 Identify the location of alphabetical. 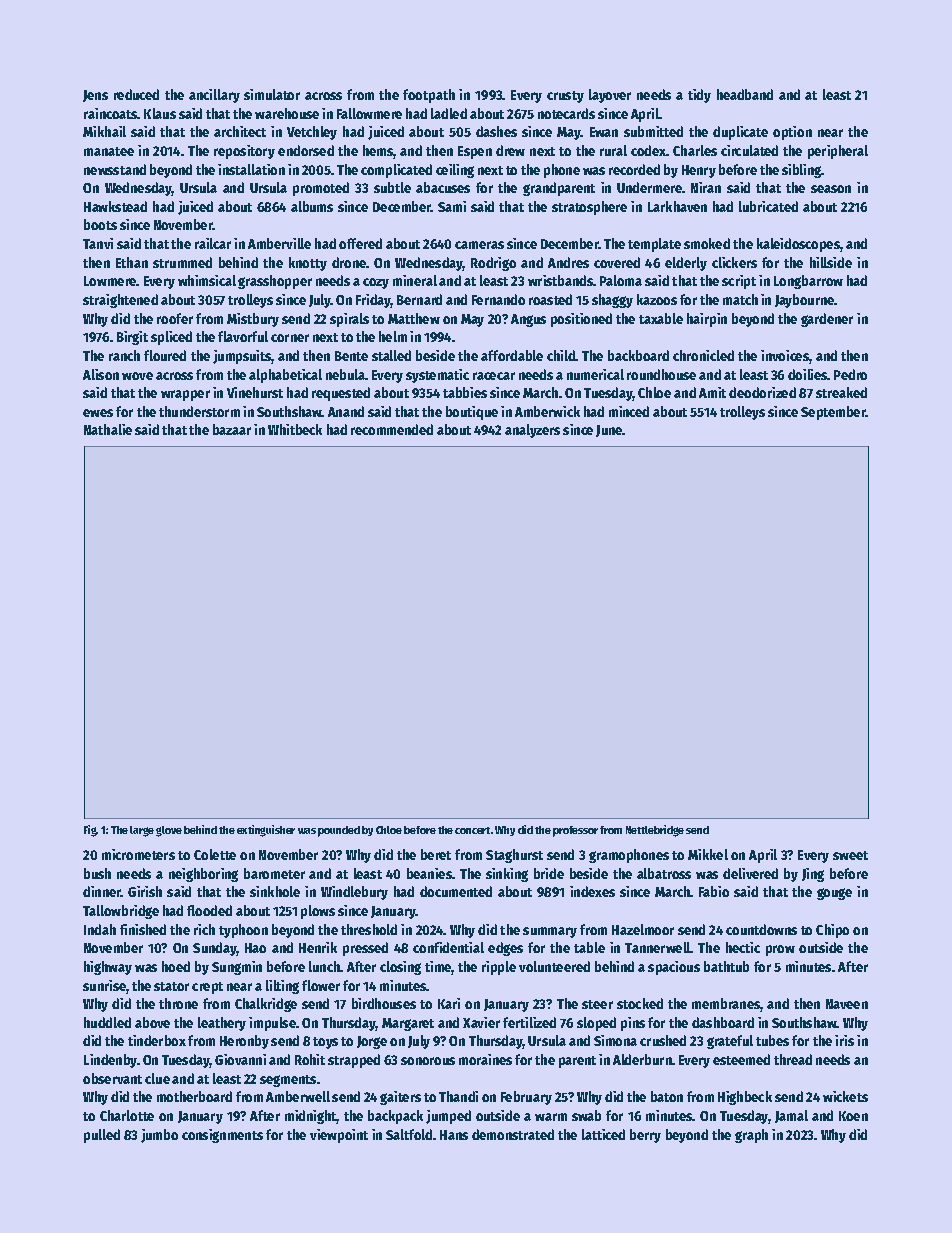
(285, 376).
